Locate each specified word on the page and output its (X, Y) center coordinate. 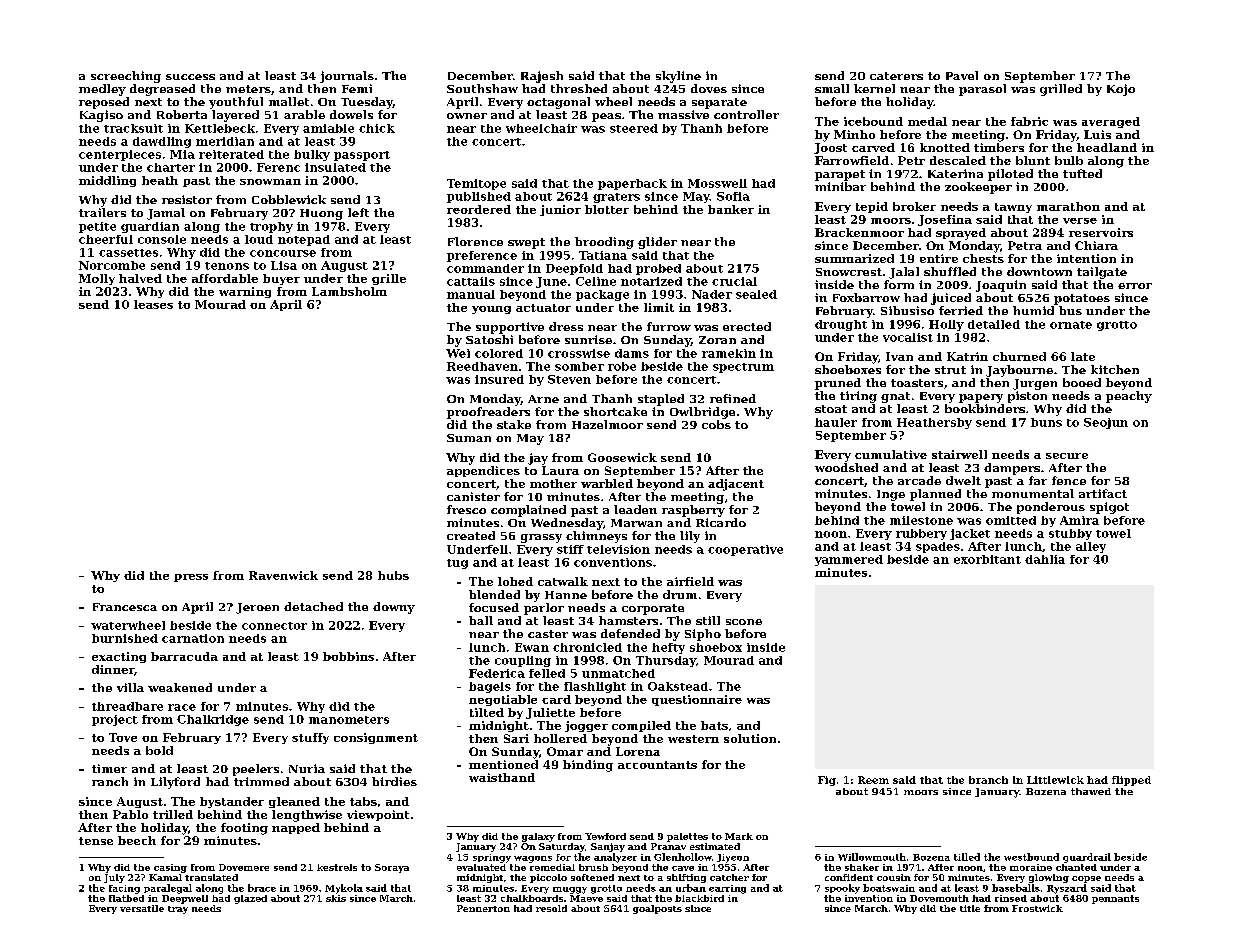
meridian (225, 141)
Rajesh (542, 77)
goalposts (657, 909)
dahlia (1045, 559)
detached (313, 606)
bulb (1069, 160)
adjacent (736, 485)
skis (336, 898)
